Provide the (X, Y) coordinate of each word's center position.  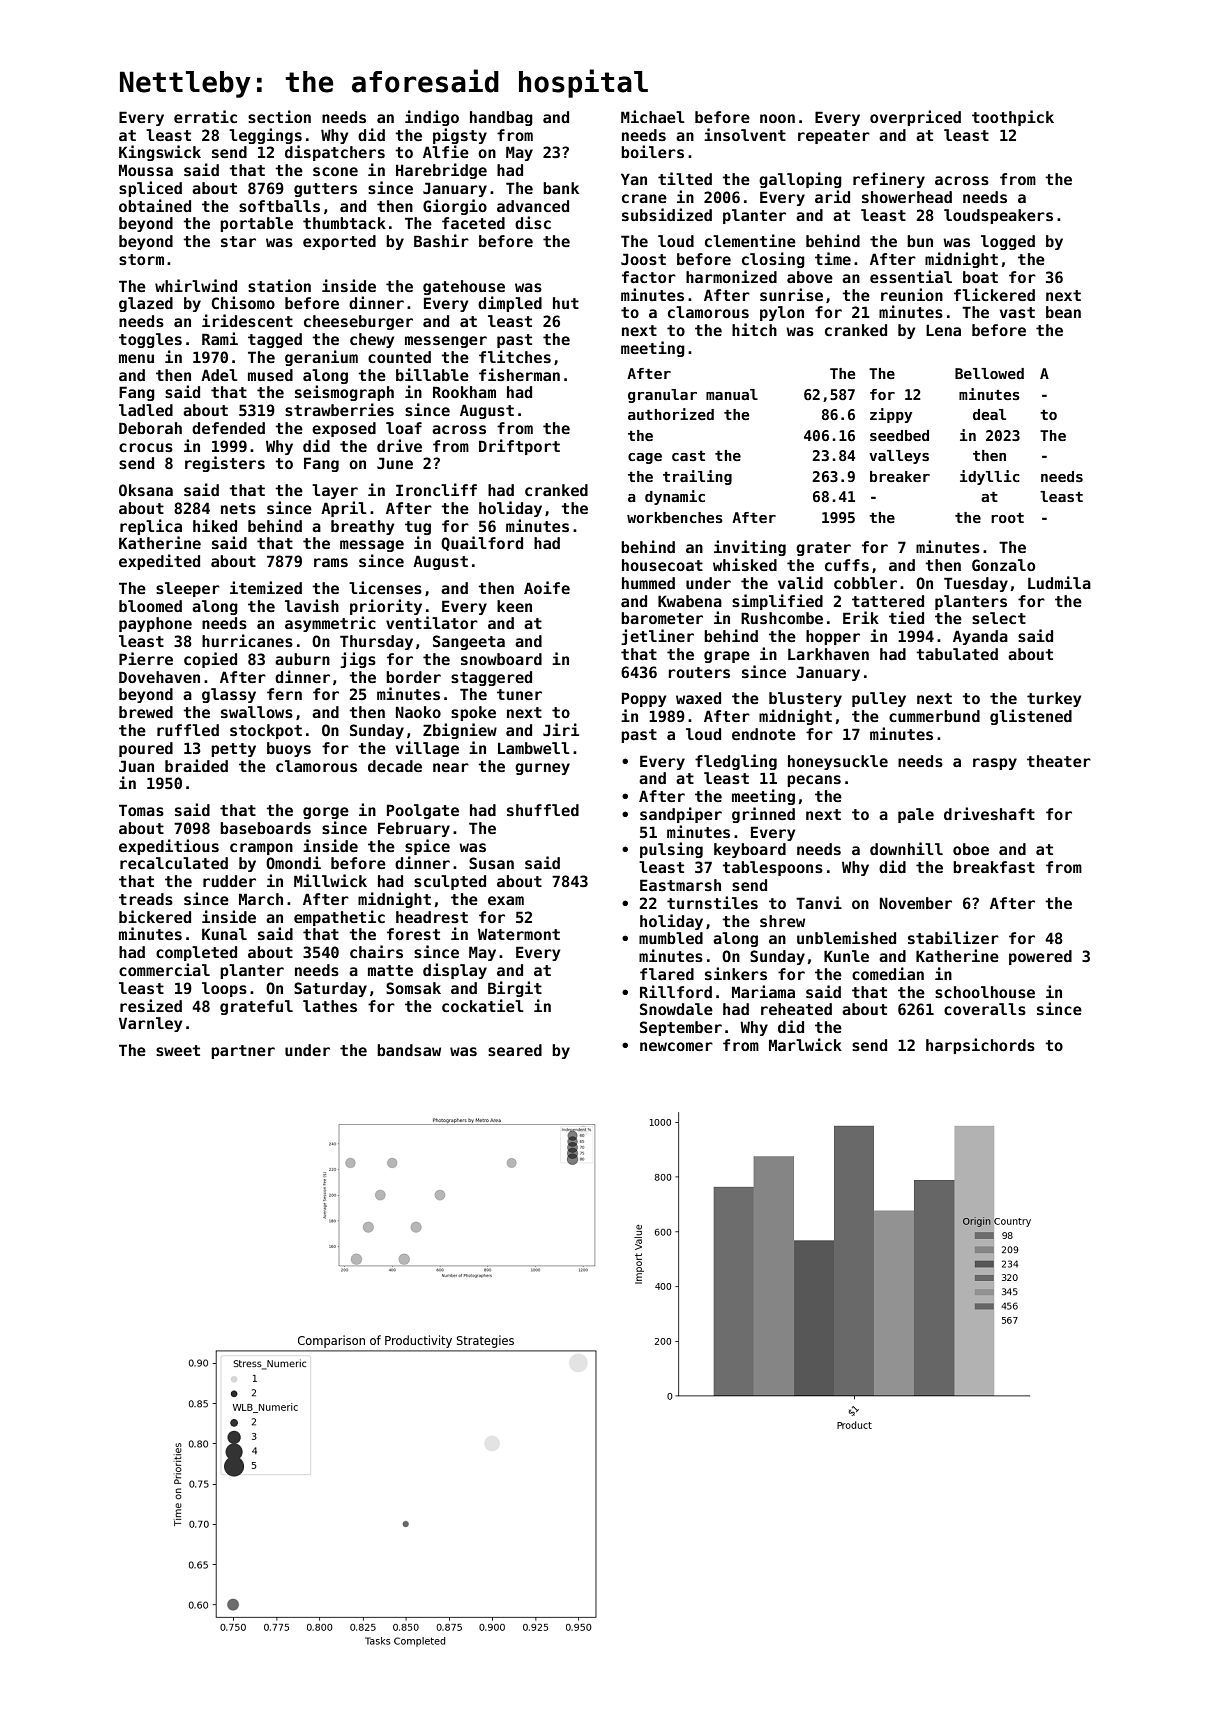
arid (832, 196)
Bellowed (989, 373)
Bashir (441, 240)
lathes (330, 1006)
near (451, 767)
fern (284, 694)
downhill (906, 848)
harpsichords (980, 1046)
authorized (671, 414)
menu (136, 358)
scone (335, 171)
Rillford (676, 991)
